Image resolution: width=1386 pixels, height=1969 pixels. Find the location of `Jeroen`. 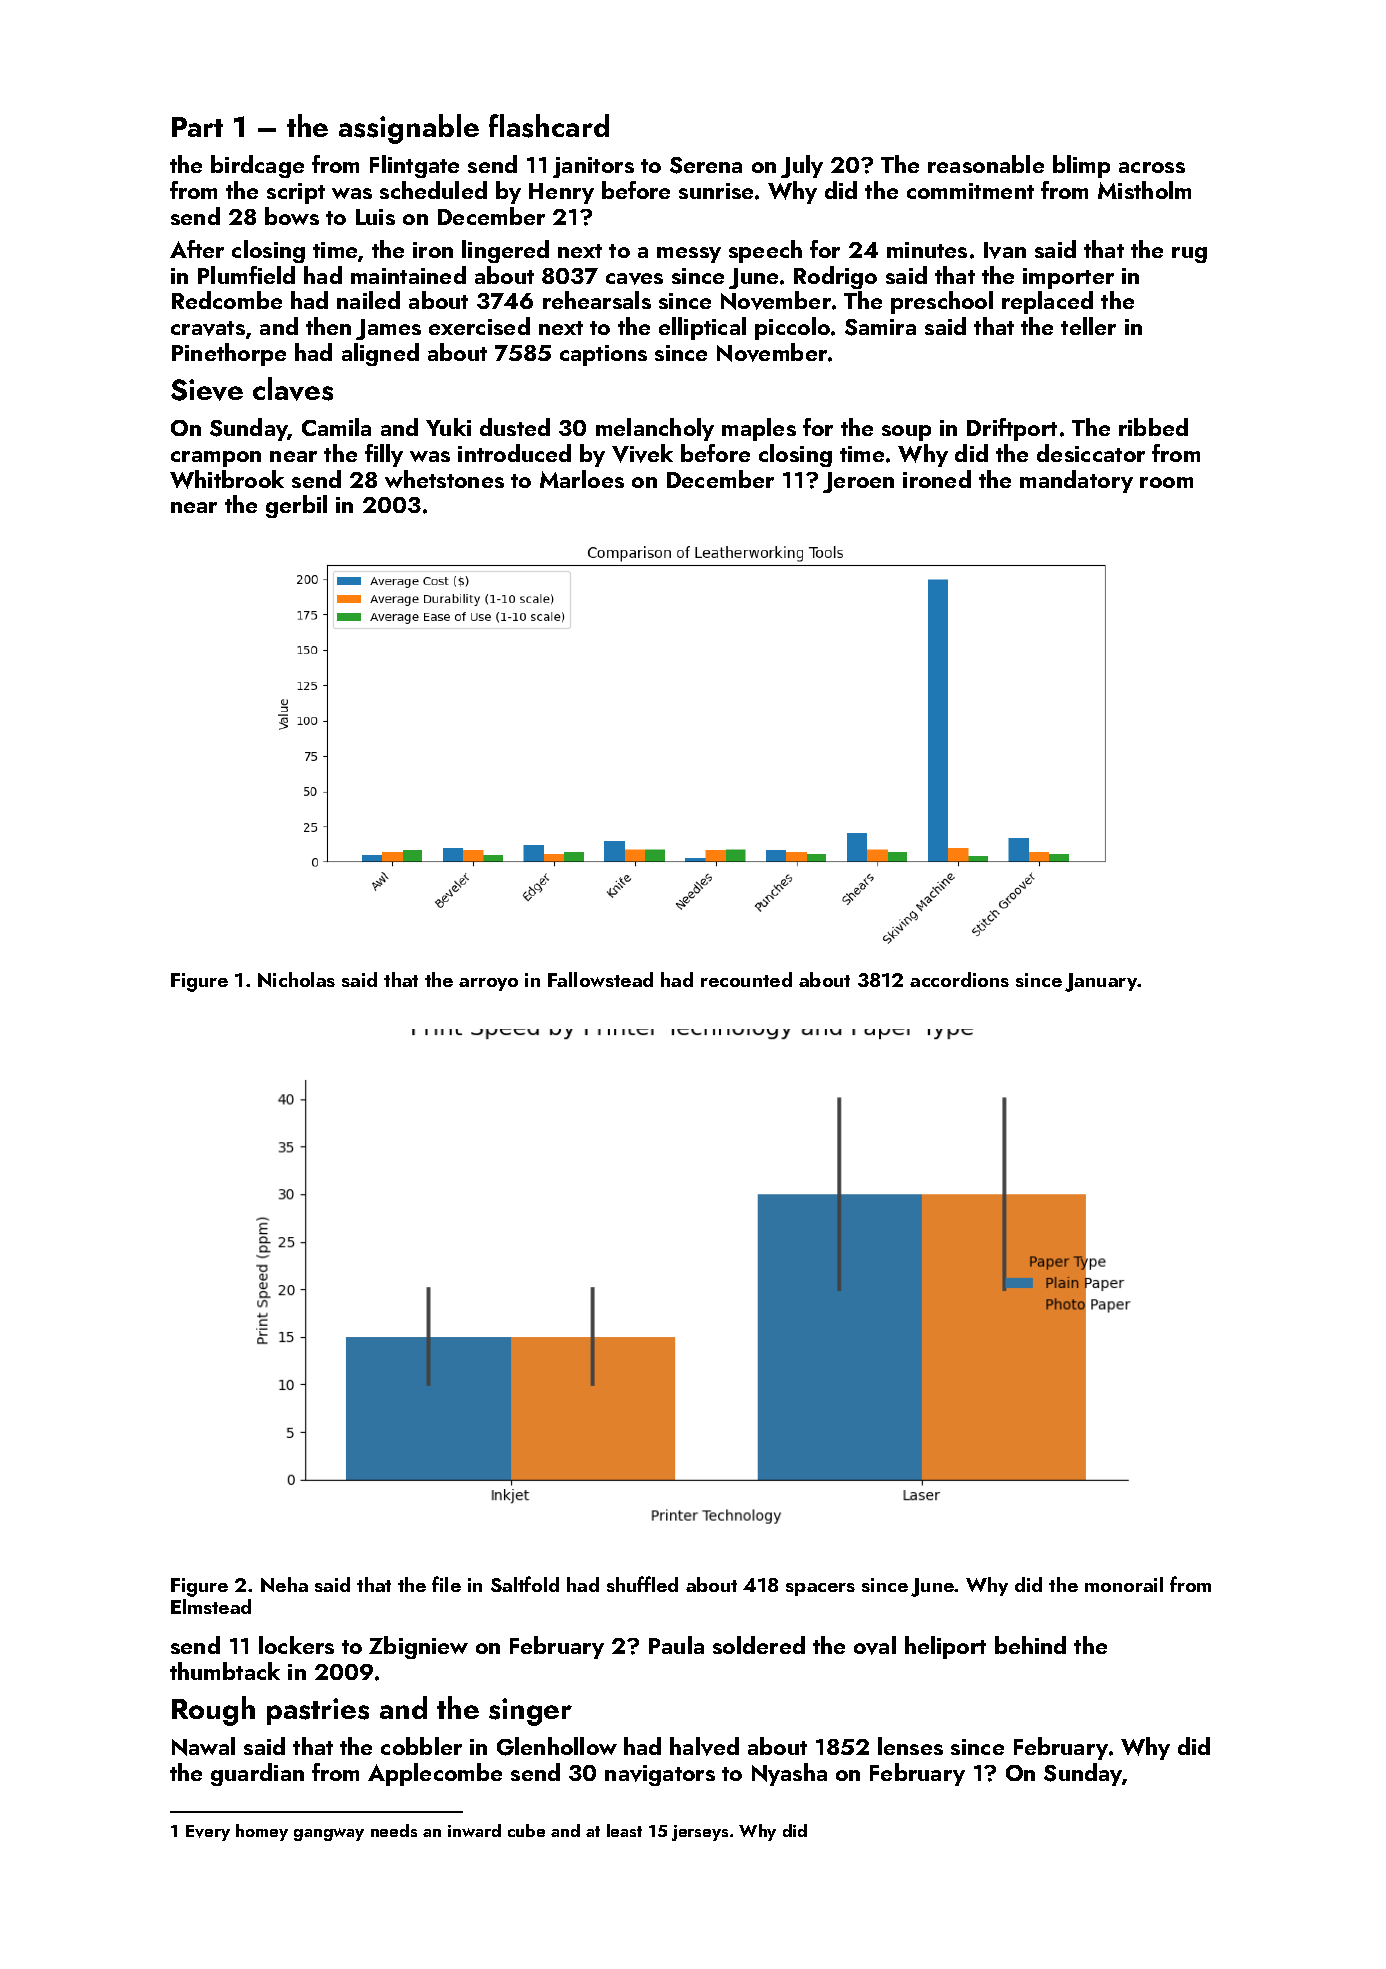

Jeroen is located at coordinates (858, 482).
